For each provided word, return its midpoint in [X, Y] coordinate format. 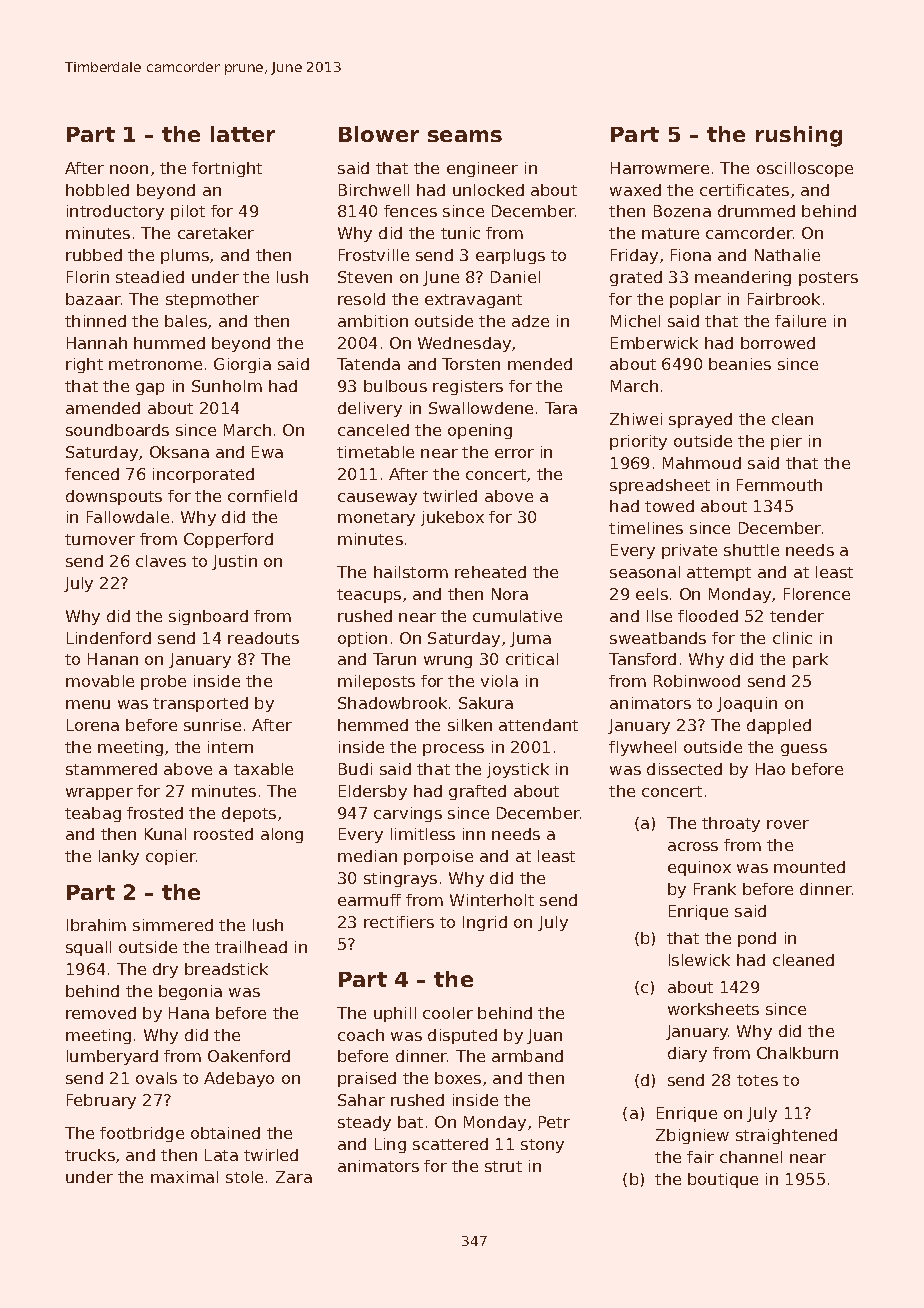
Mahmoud [702, 463]
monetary [376, 519]
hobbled [97, 190]
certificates [744, 190]
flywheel [642, 748]
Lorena [93, 725]
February [101, 1101]
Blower [379, 134]
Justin [234, 562]
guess [804, 750]
